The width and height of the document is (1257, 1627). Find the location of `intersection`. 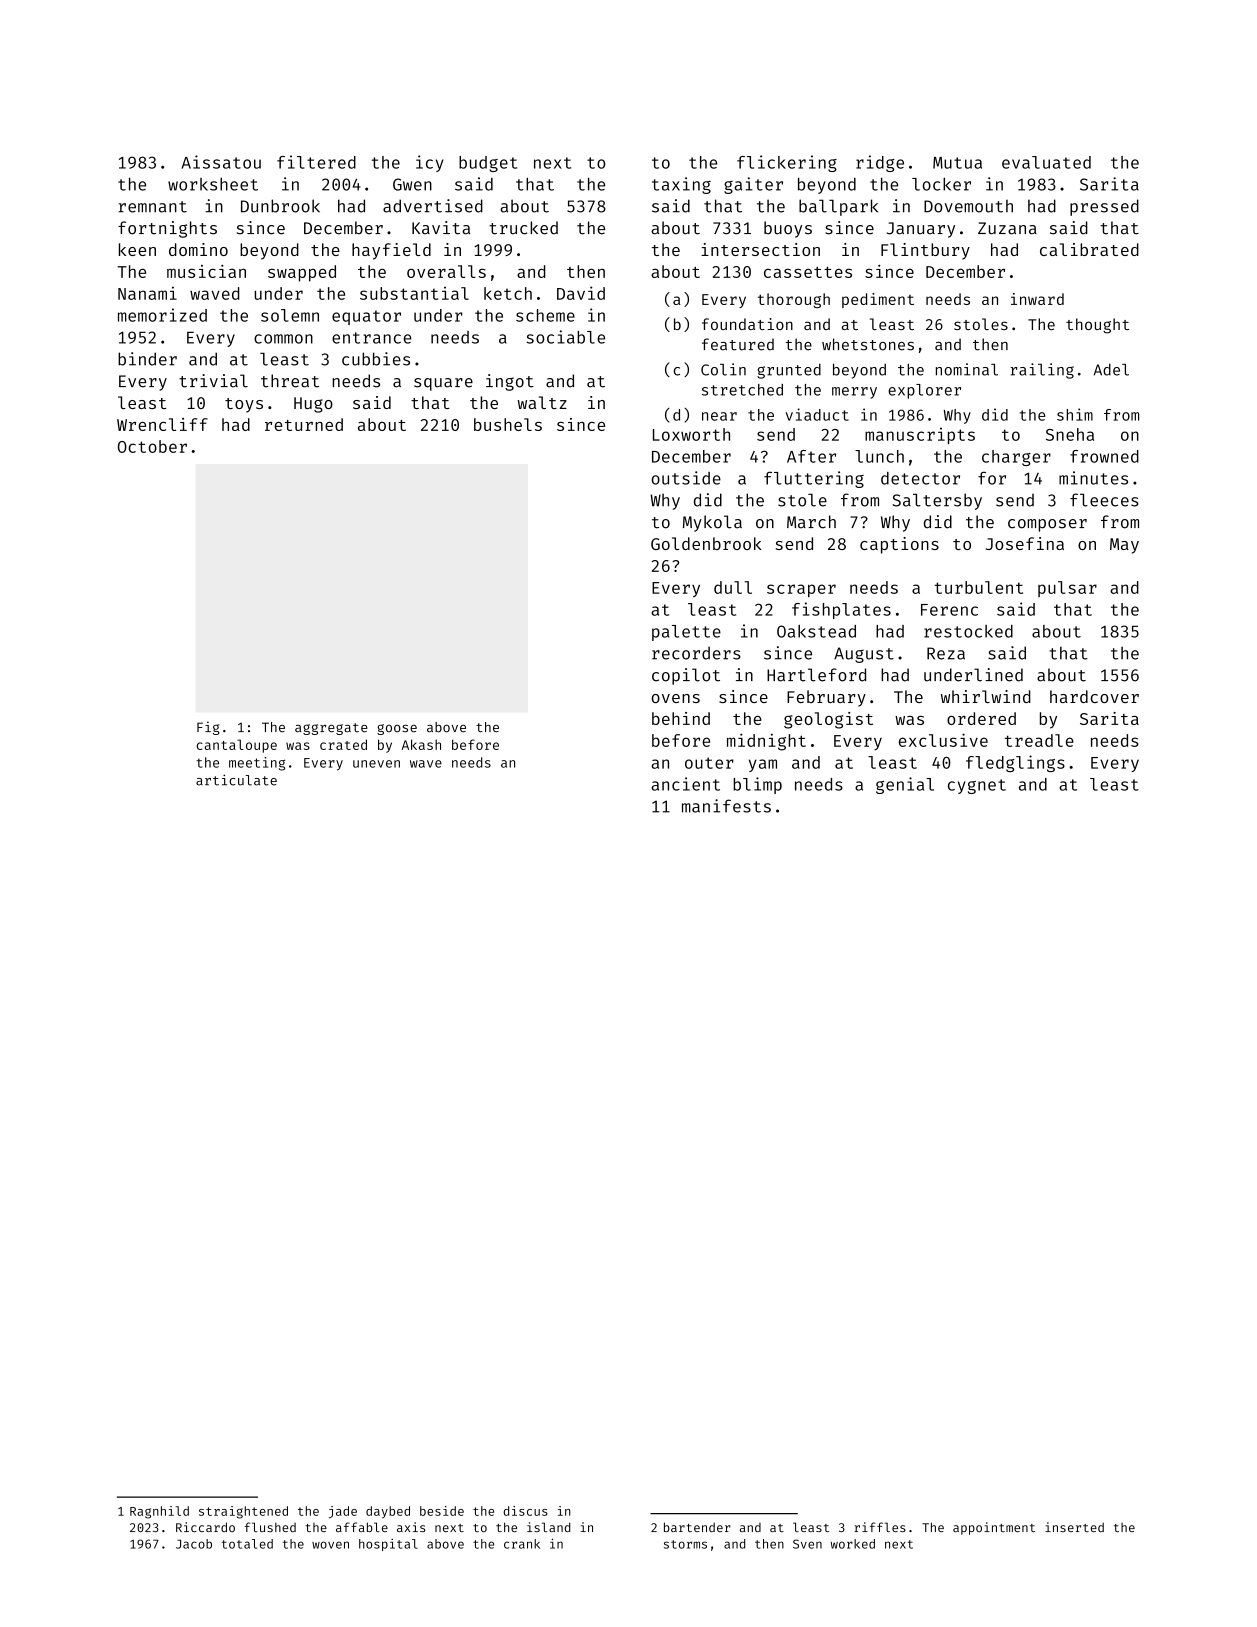

intersection is located at coordinates (760, 249).
